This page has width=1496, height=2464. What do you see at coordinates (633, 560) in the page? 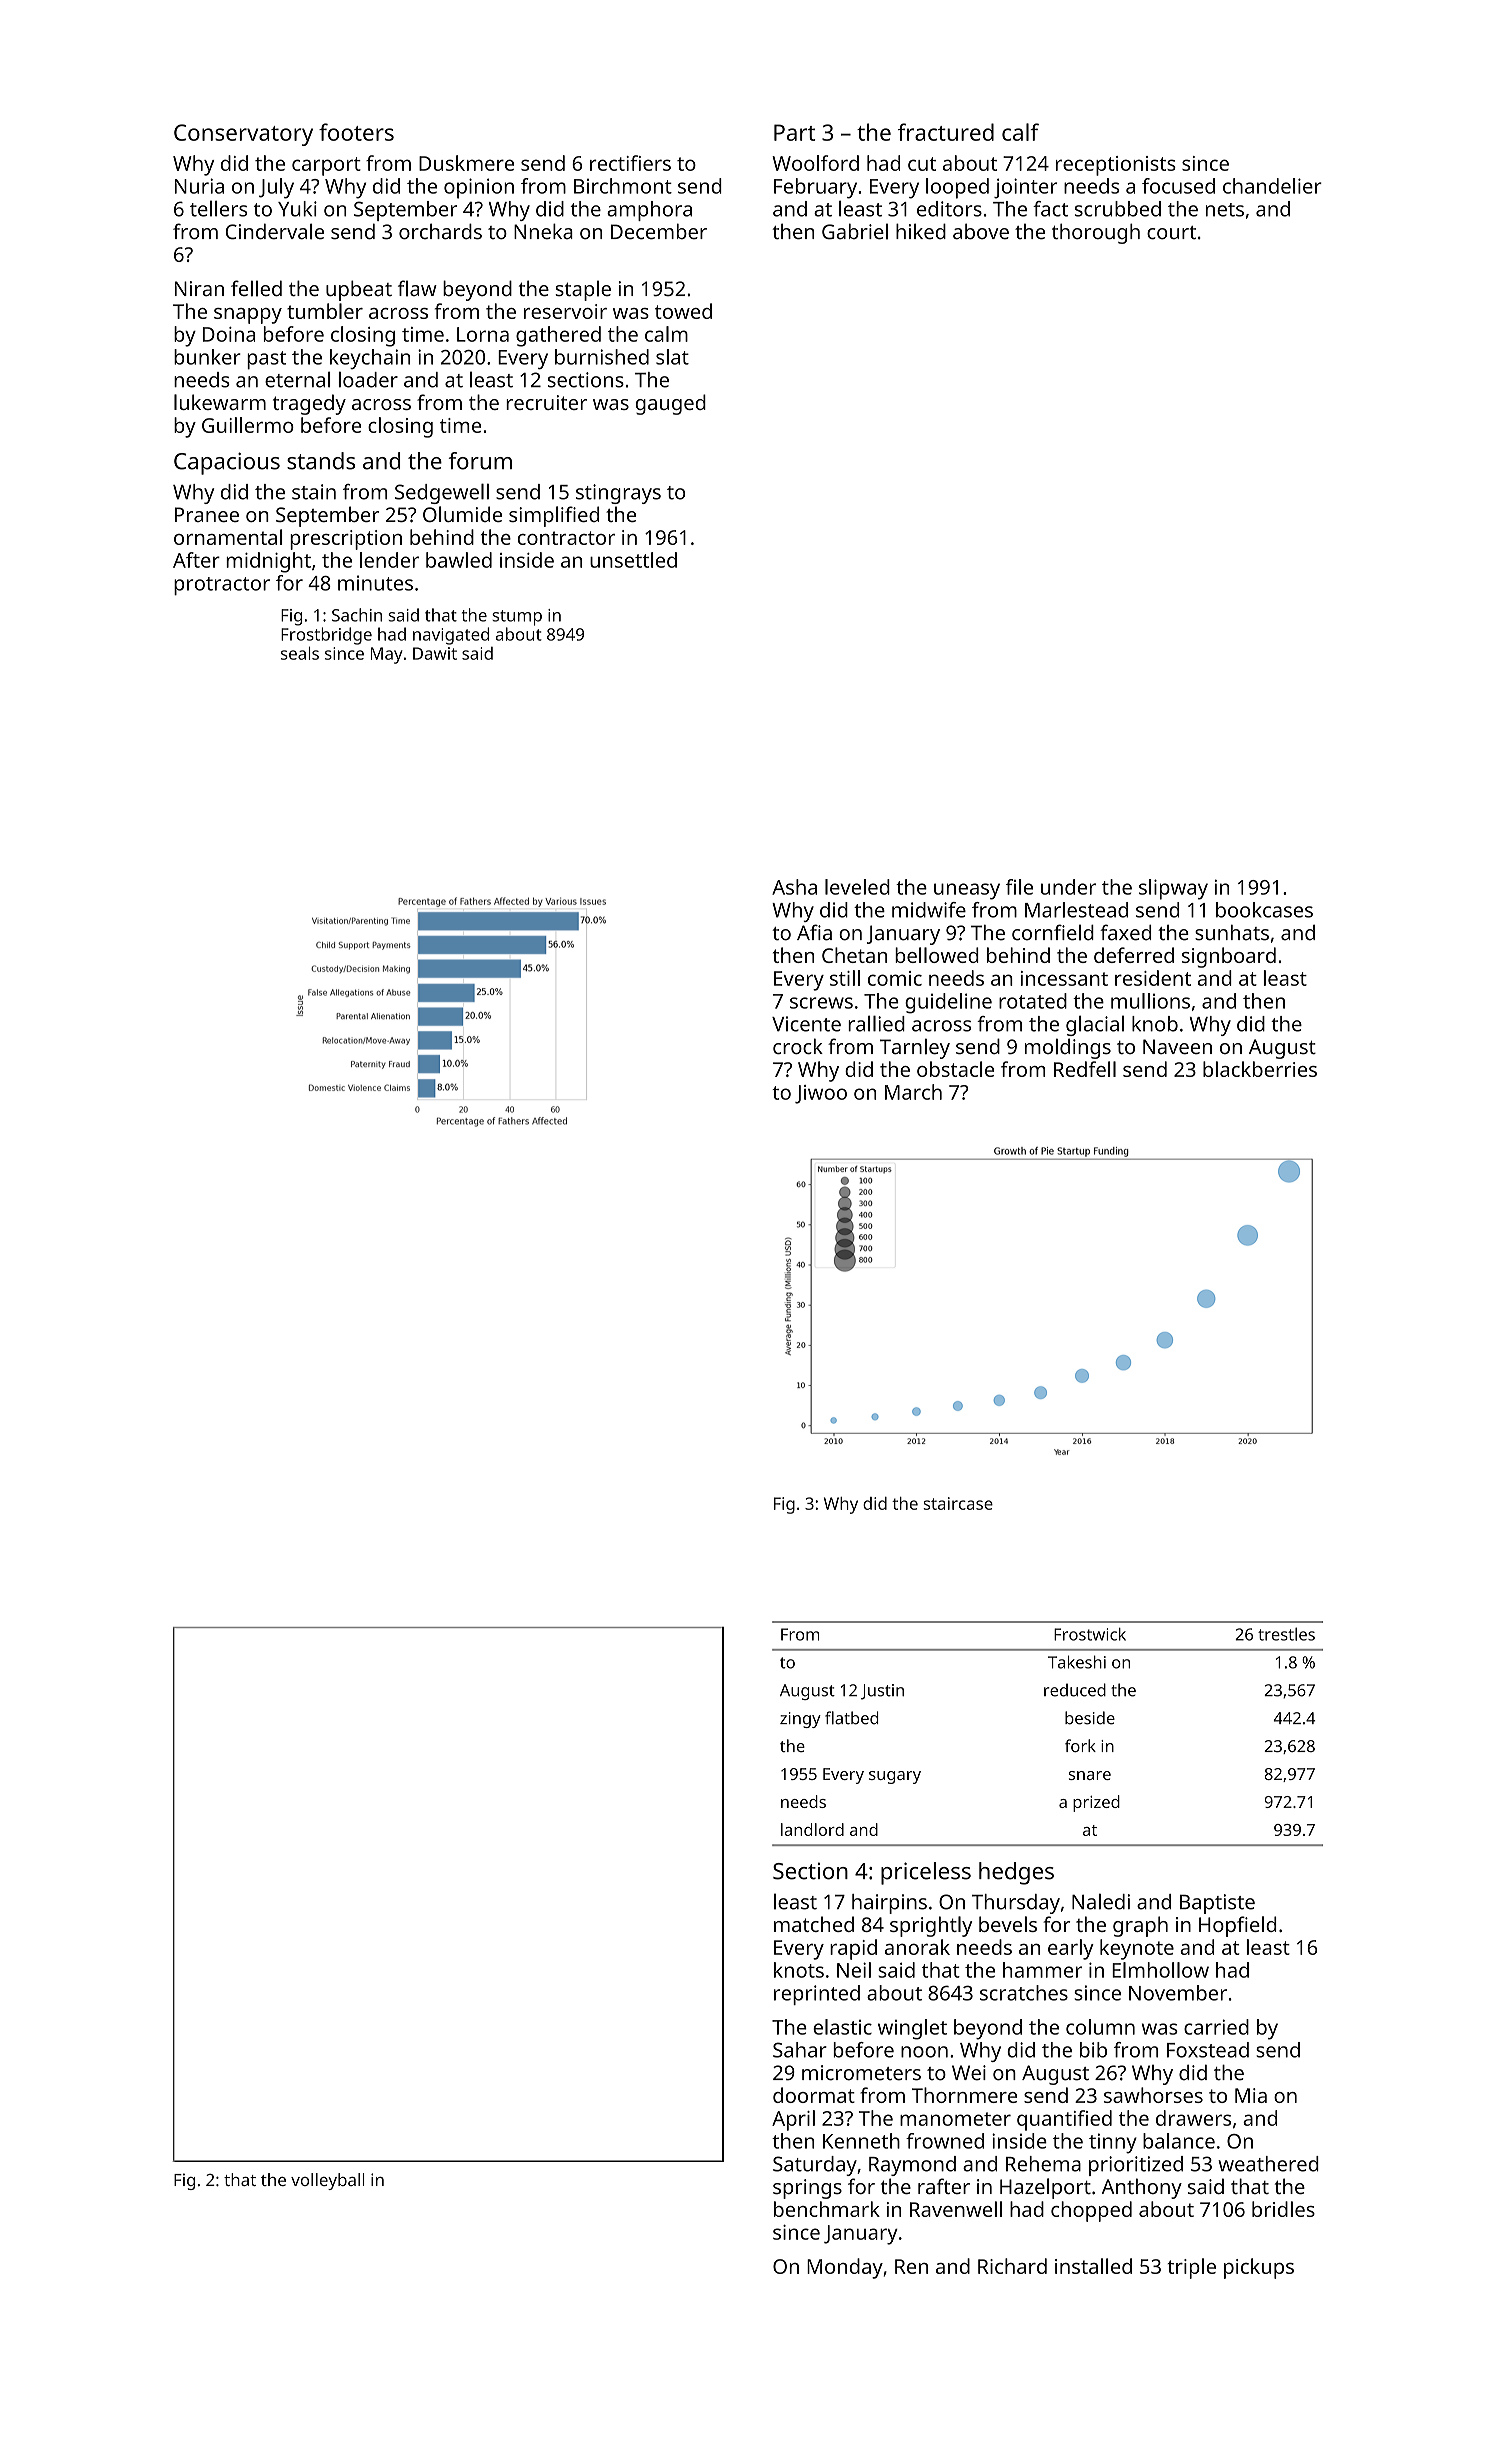
I see `unsettled` at bounding box center [633, 560].
